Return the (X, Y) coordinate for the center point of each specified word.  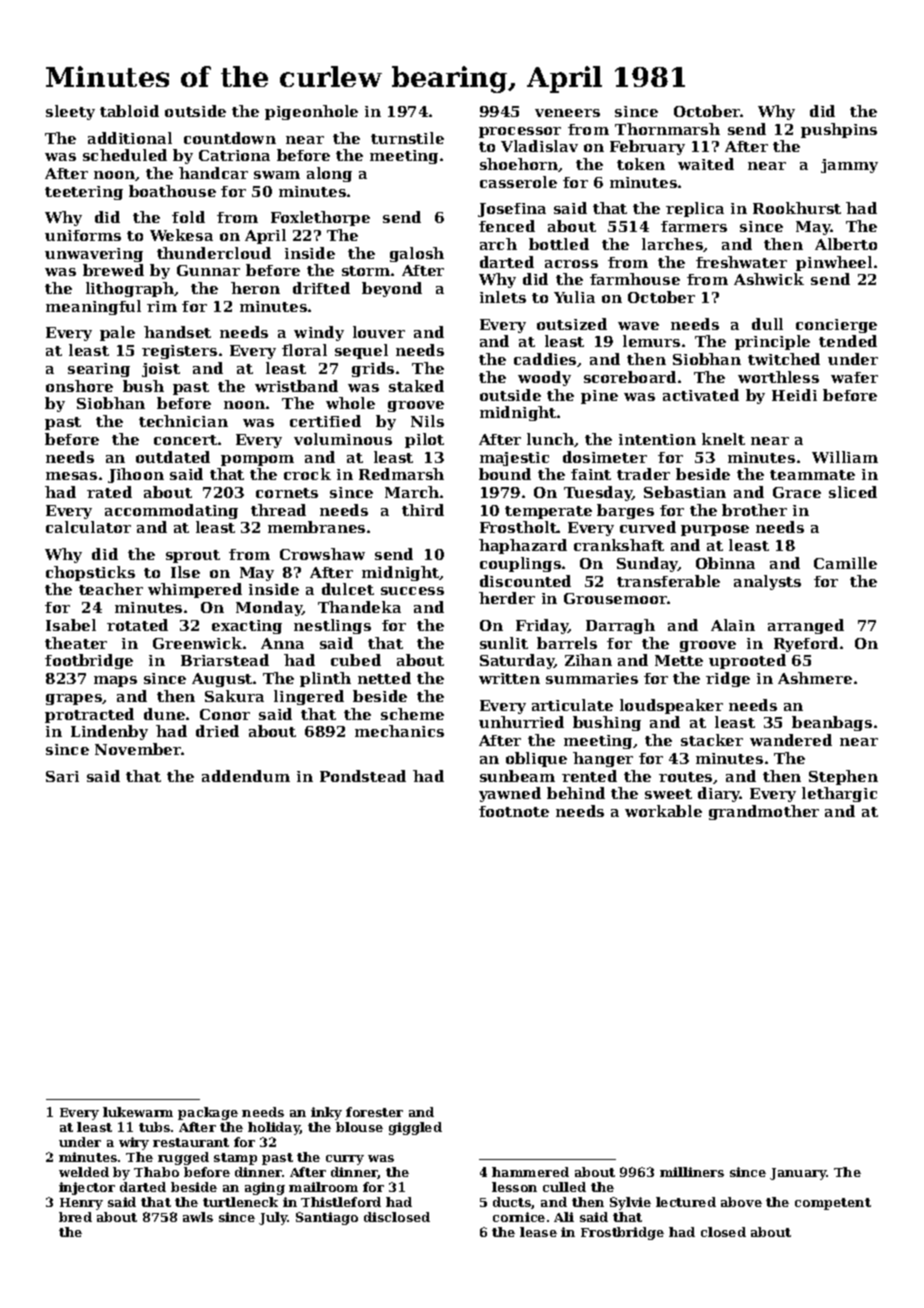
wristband (296, 386)
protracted (89, 715)
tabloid (129, 111)
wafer (854, 377)
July (273, 1218)
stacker (712, 740)
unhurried (521, 722)
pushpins (839, 130)
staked (416, 386)
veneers (567, 113)
